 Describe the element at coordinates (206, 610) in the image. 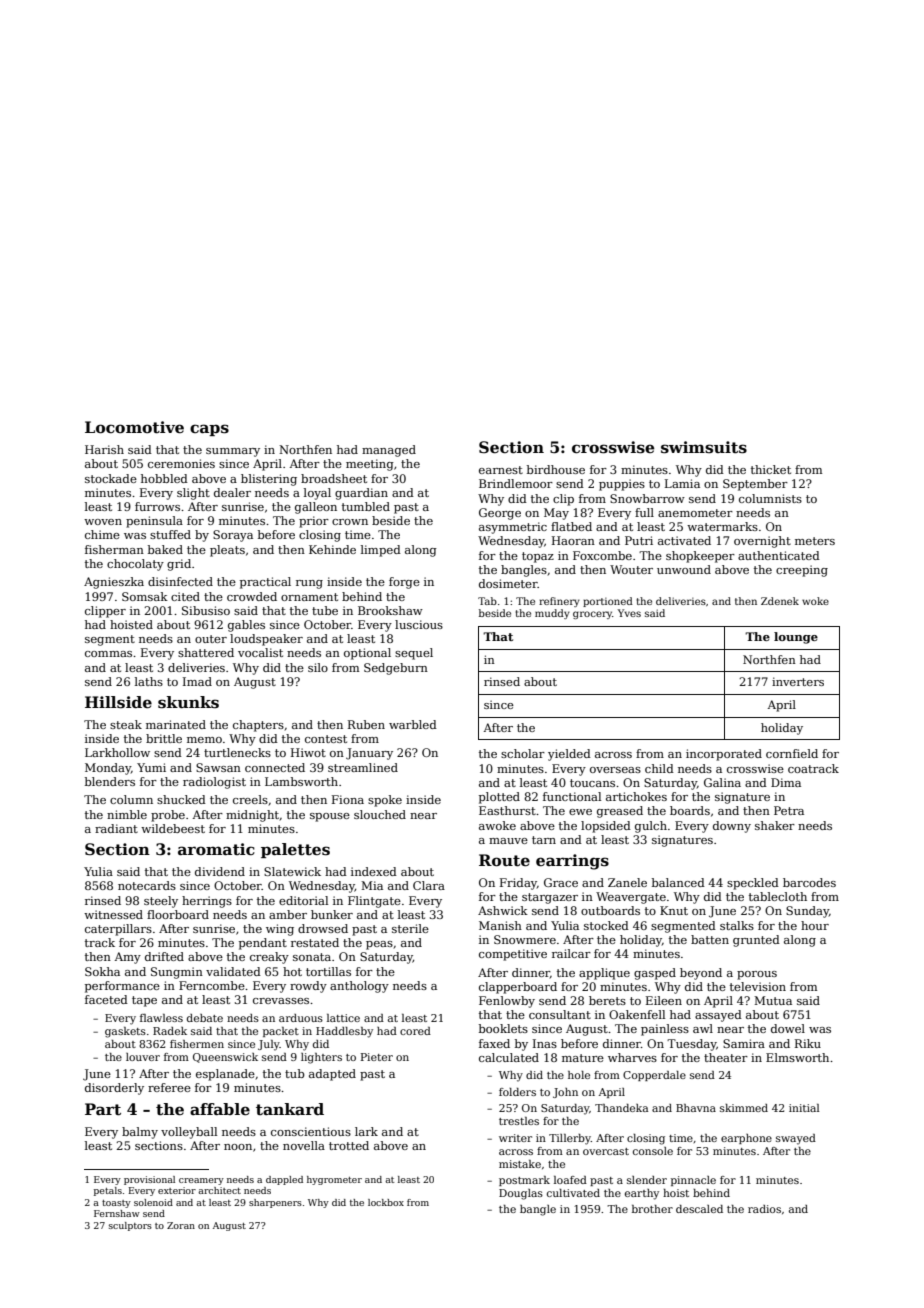

I see `Sibusiso` at that location.
